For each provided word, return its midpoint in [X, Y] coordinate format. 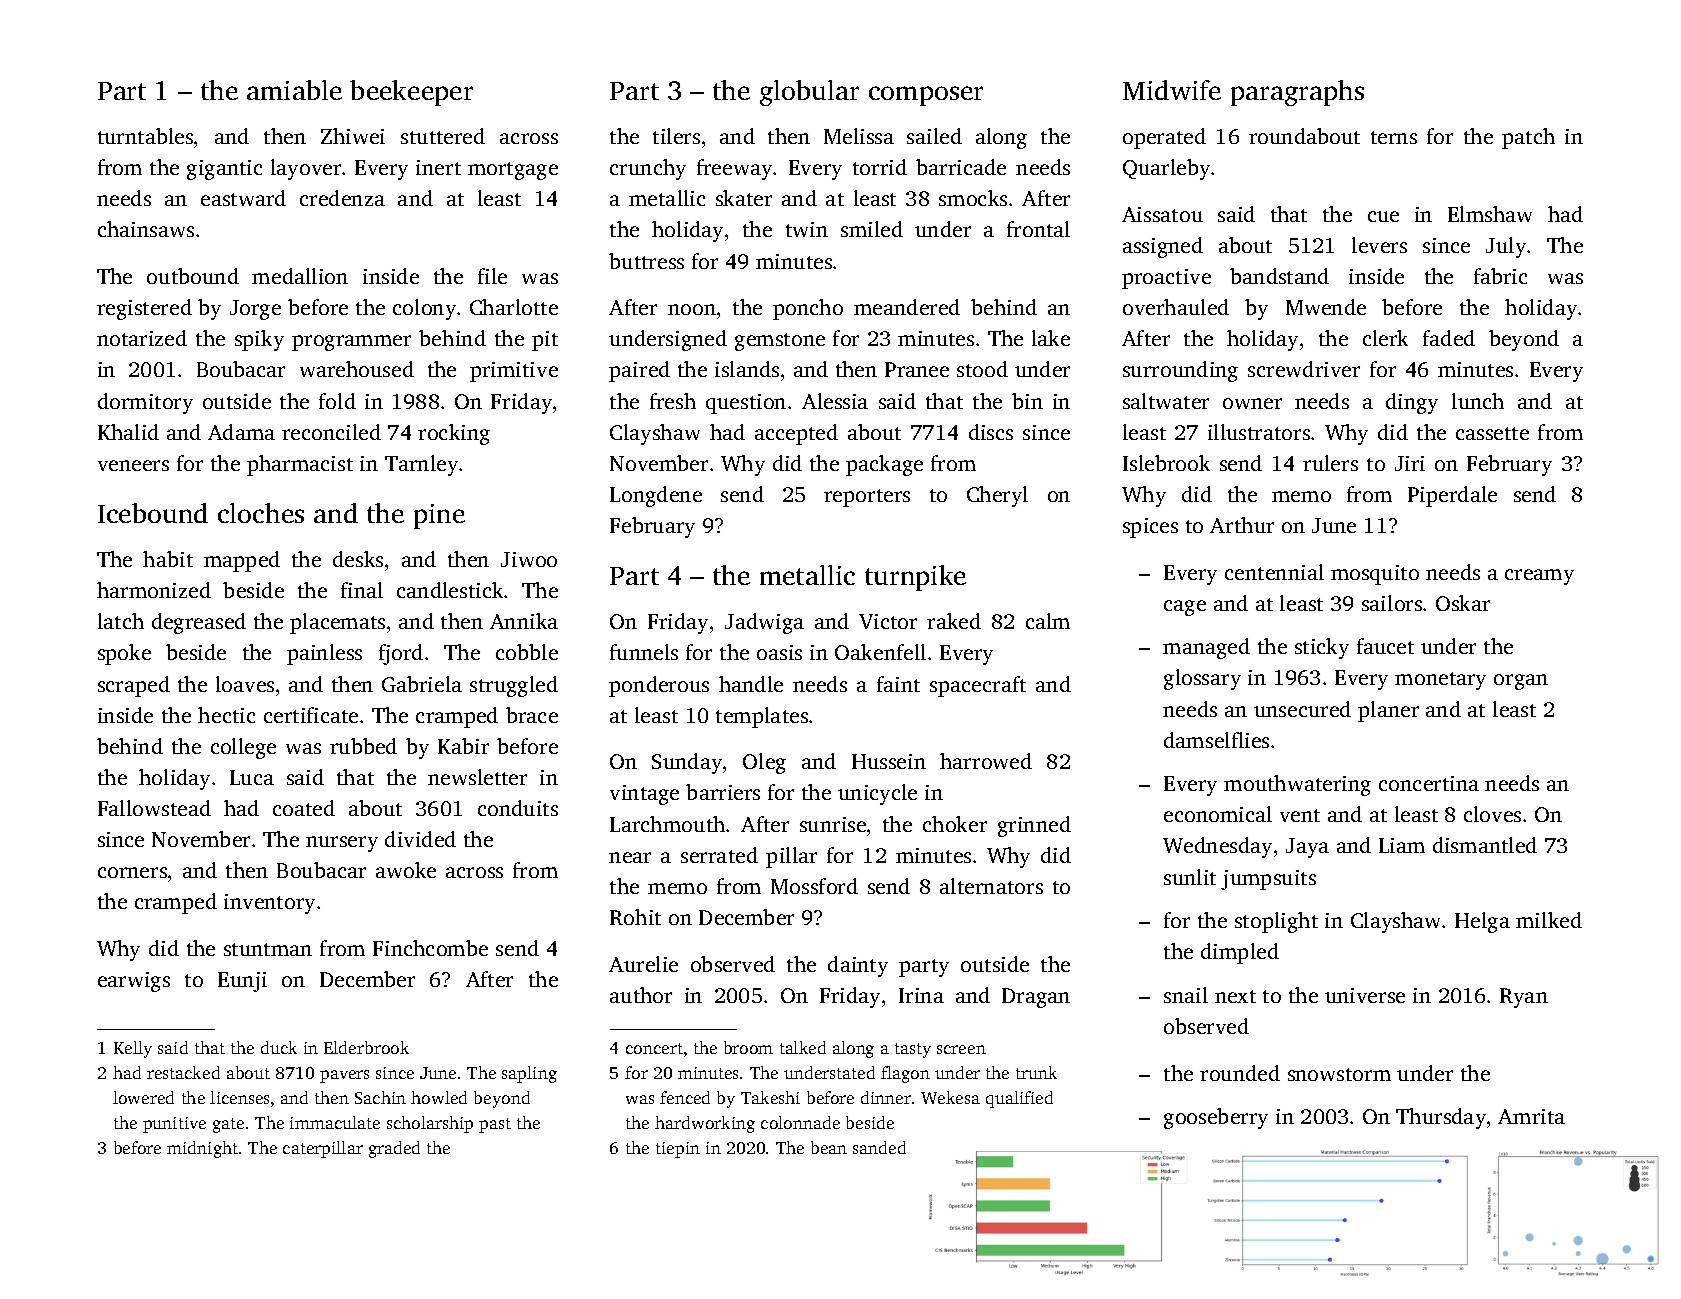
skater [744, 198]
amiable [294, 90]
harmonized [154, 590]
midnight [202, 1149]
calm [1048, 621]
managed [1206, 648]
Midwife [1172, 90]
